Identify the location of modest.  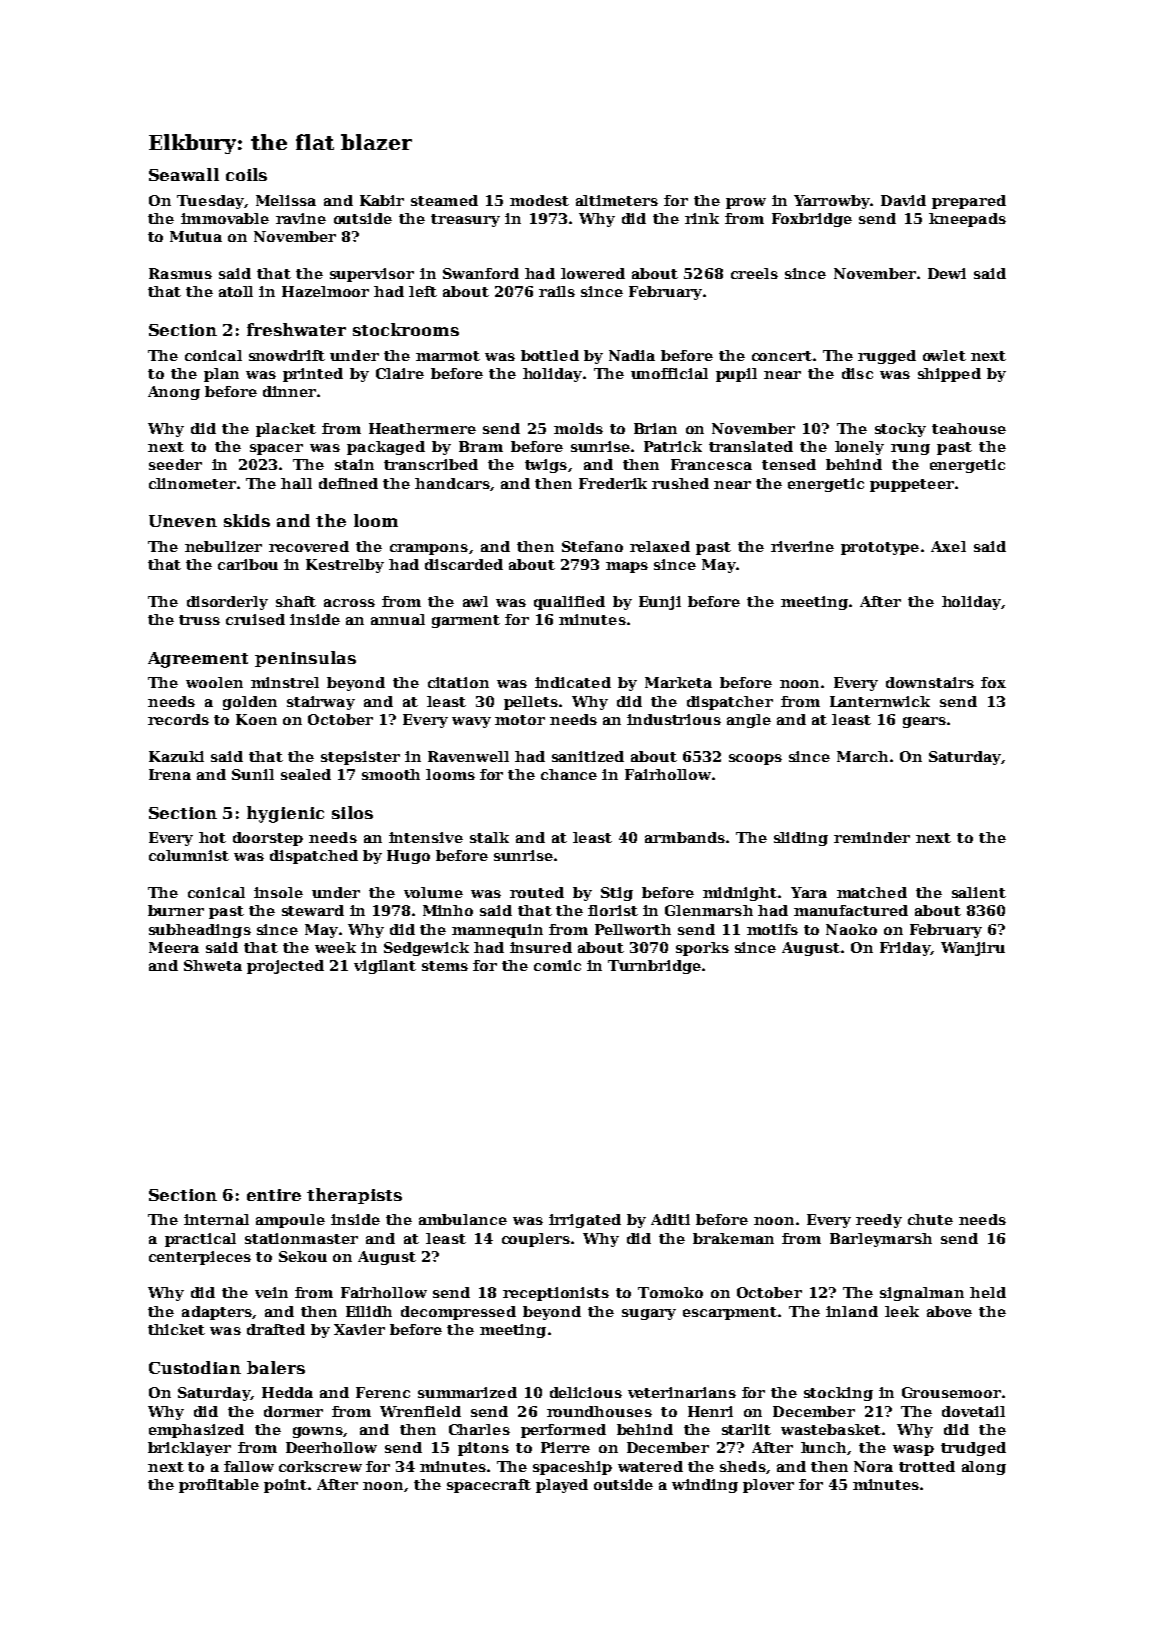
(539, 200).
